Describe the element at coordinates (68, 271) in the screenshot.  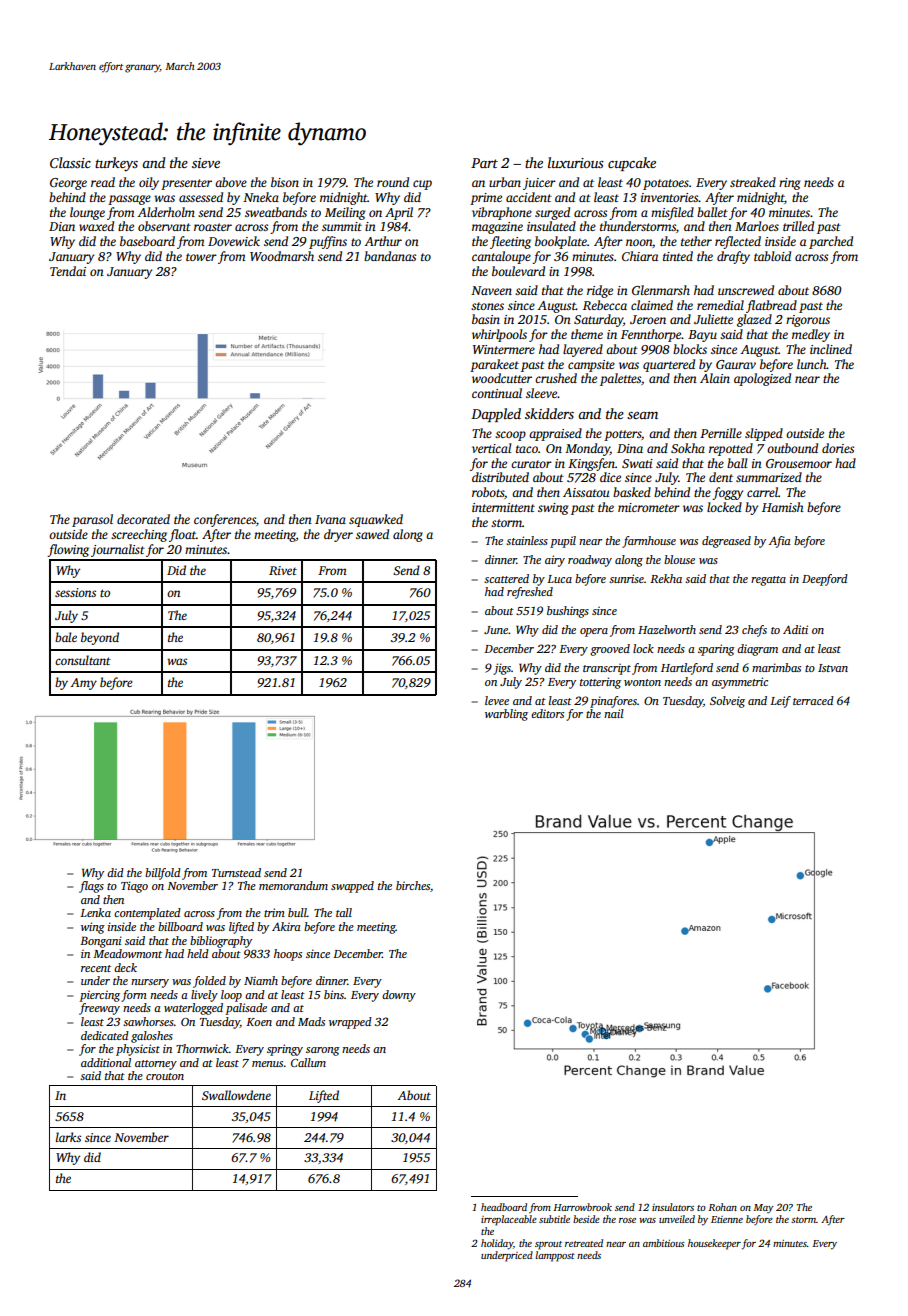
I see `Tendai` at that location.
